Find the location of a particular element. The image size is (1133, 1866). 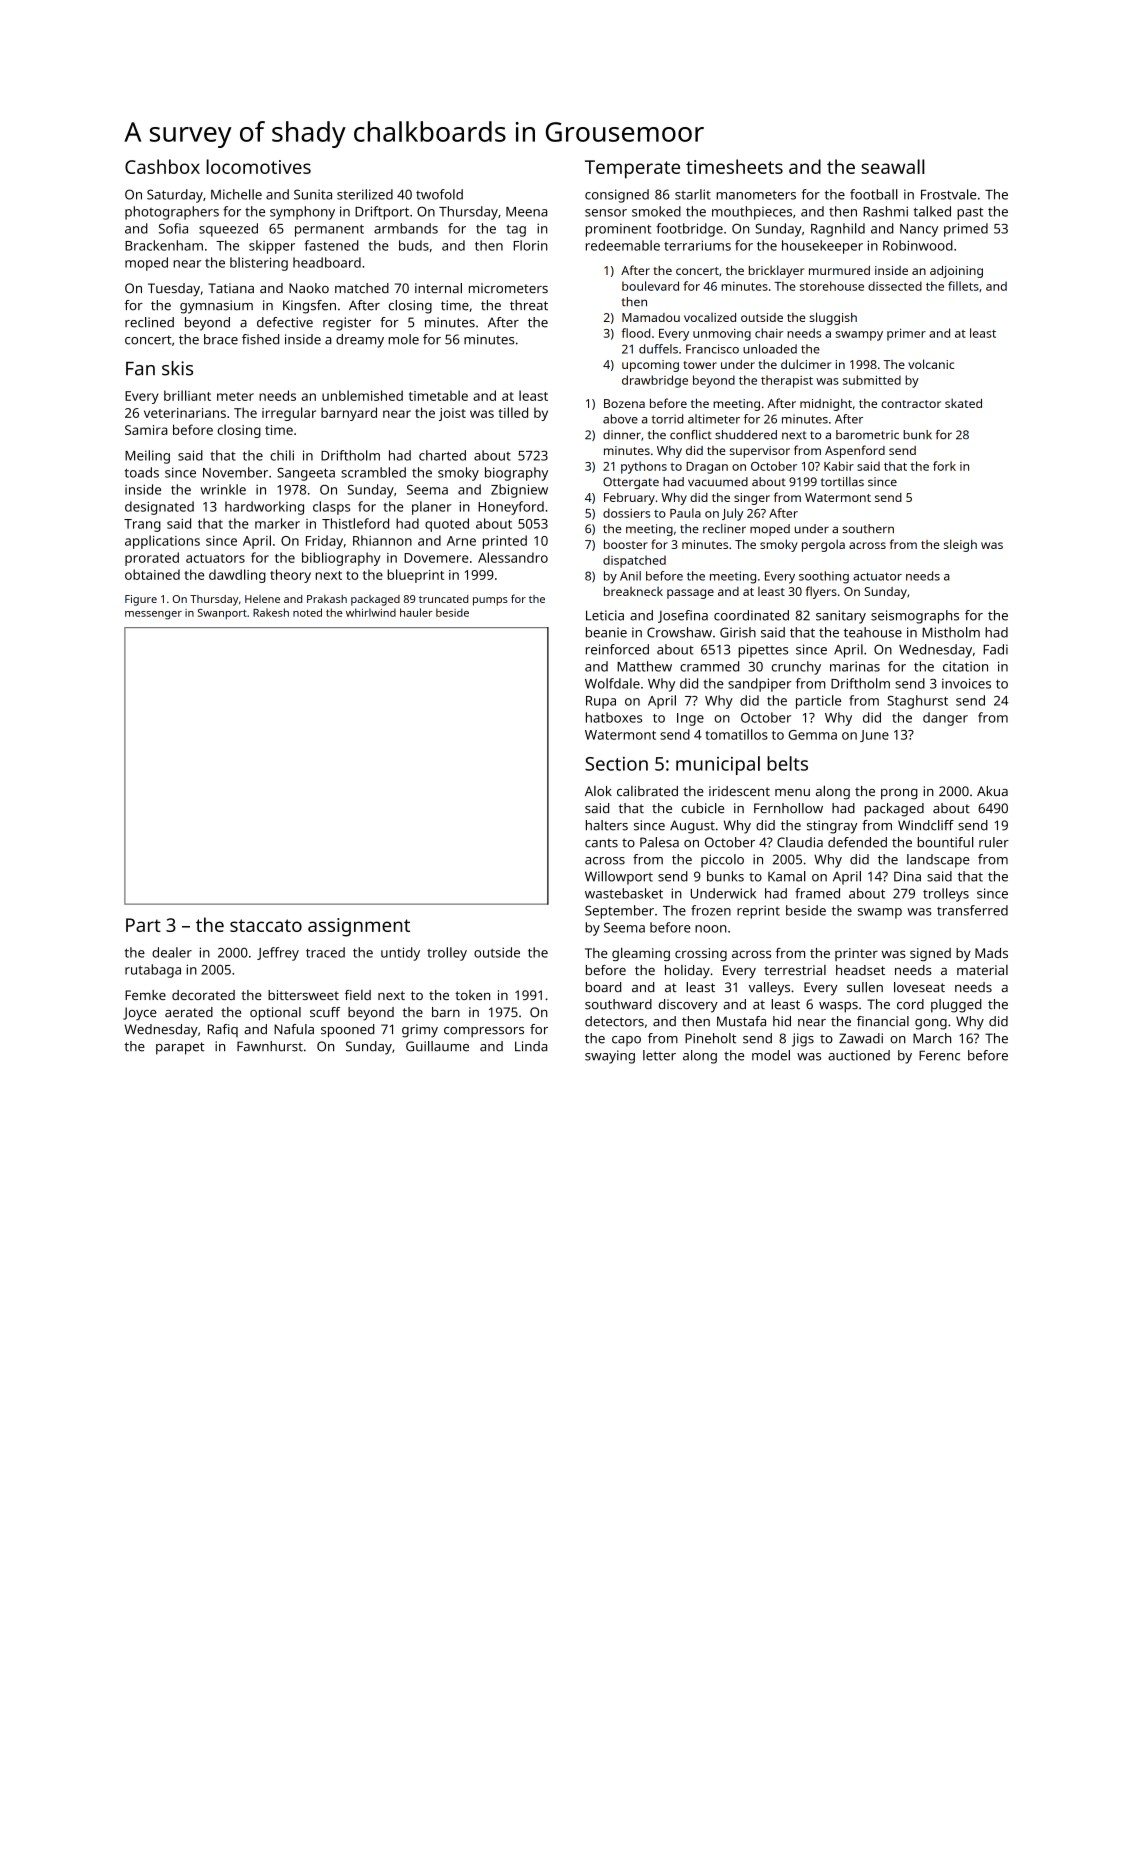

mole is located at coordinates (404, 339).
